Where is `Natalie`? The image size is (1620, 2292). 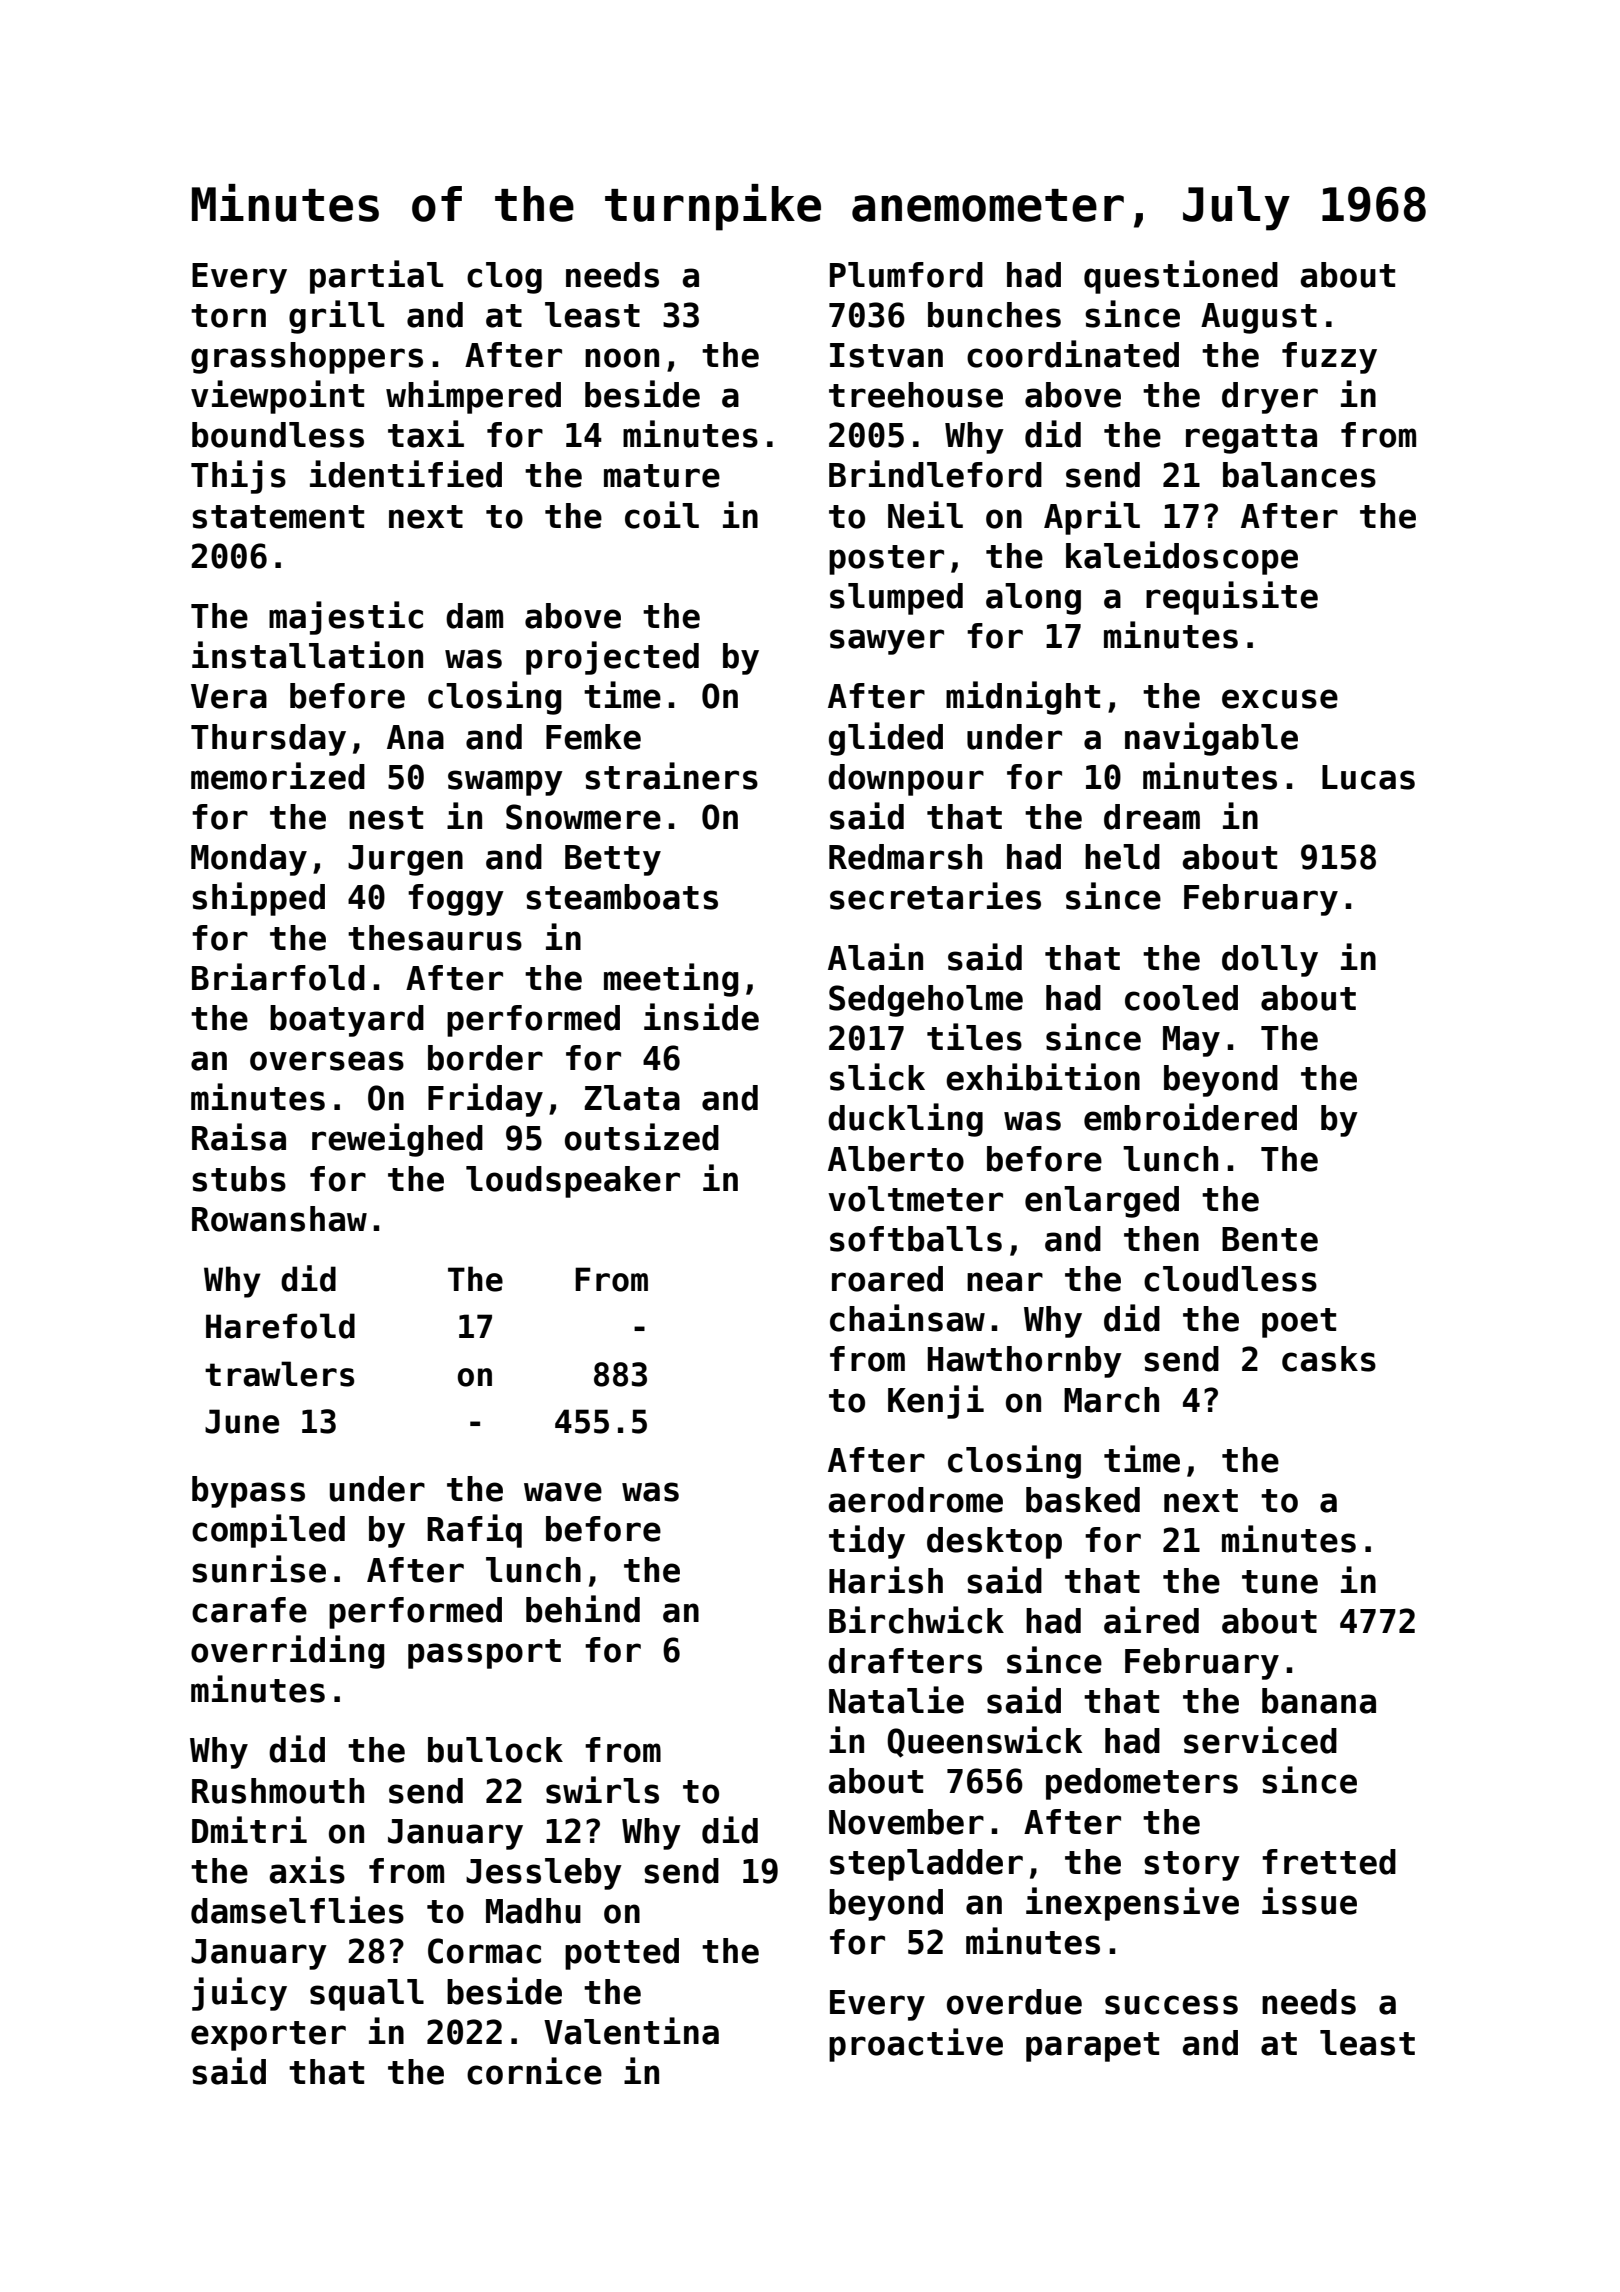
Natalie is located at coordinates (896, 1700).
